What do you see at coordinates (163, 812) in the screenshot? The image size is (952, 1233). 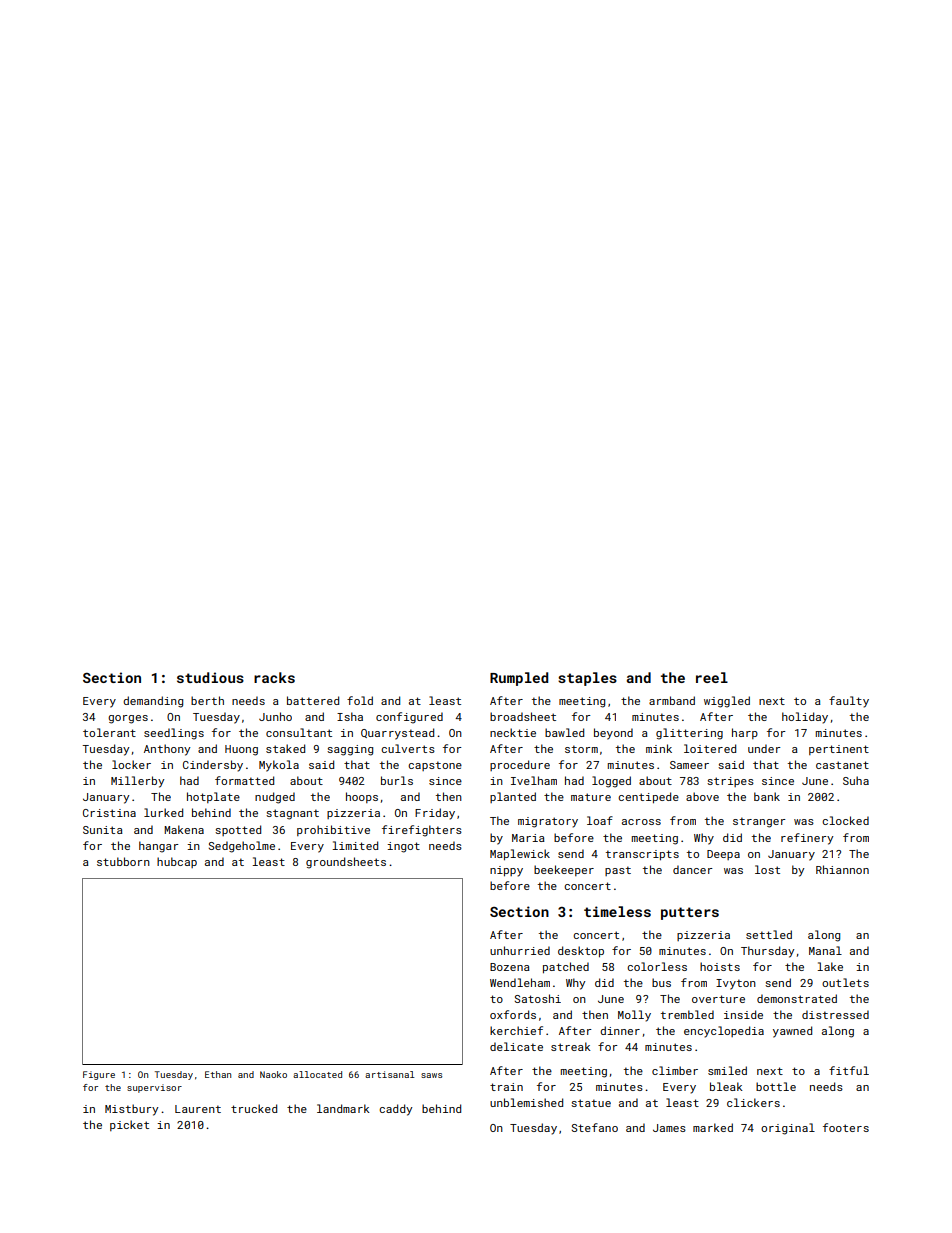 I see `lurked` at bounding box center [163, 812].
